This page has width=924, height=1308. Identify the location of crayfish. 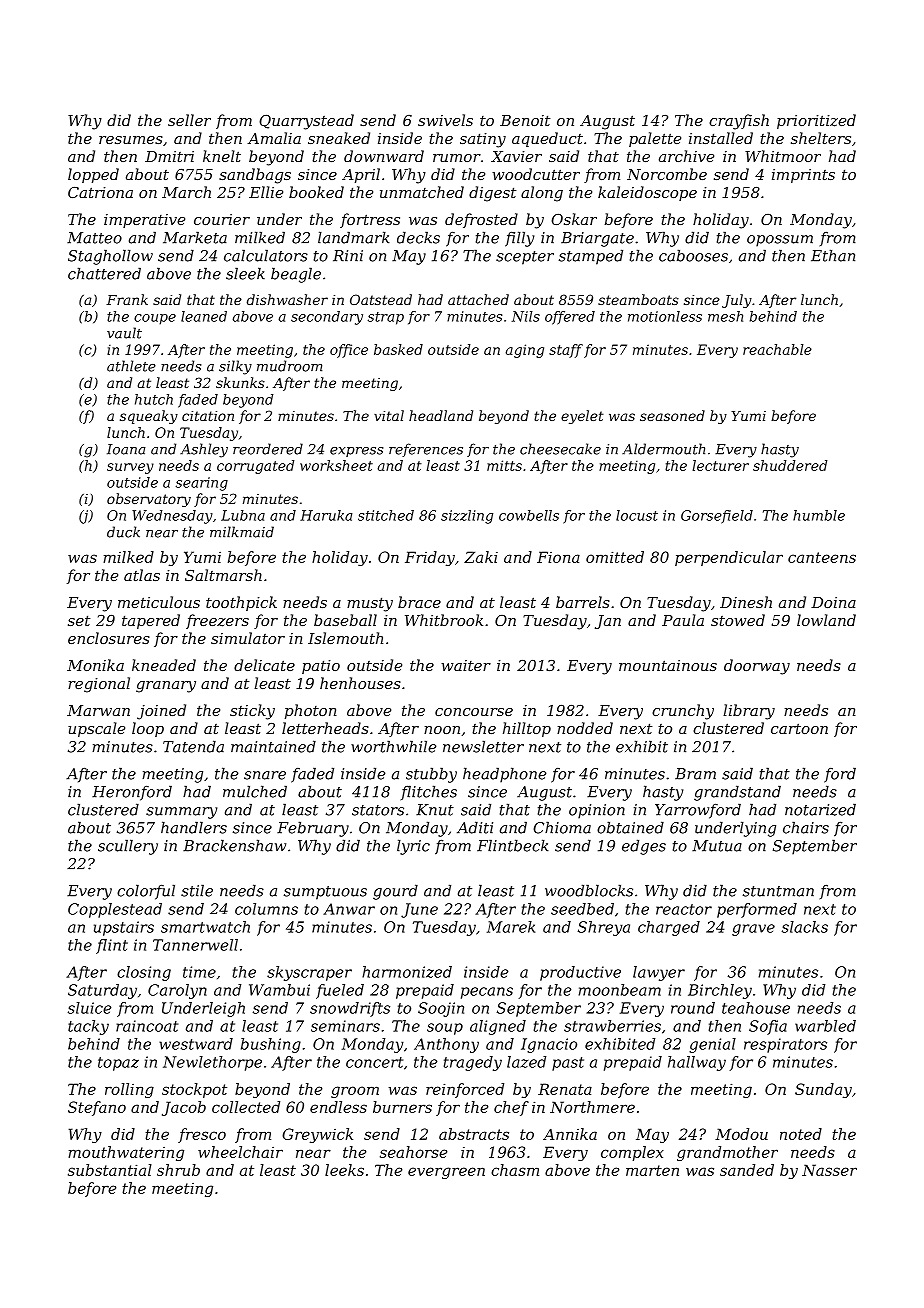
(739, 122).
